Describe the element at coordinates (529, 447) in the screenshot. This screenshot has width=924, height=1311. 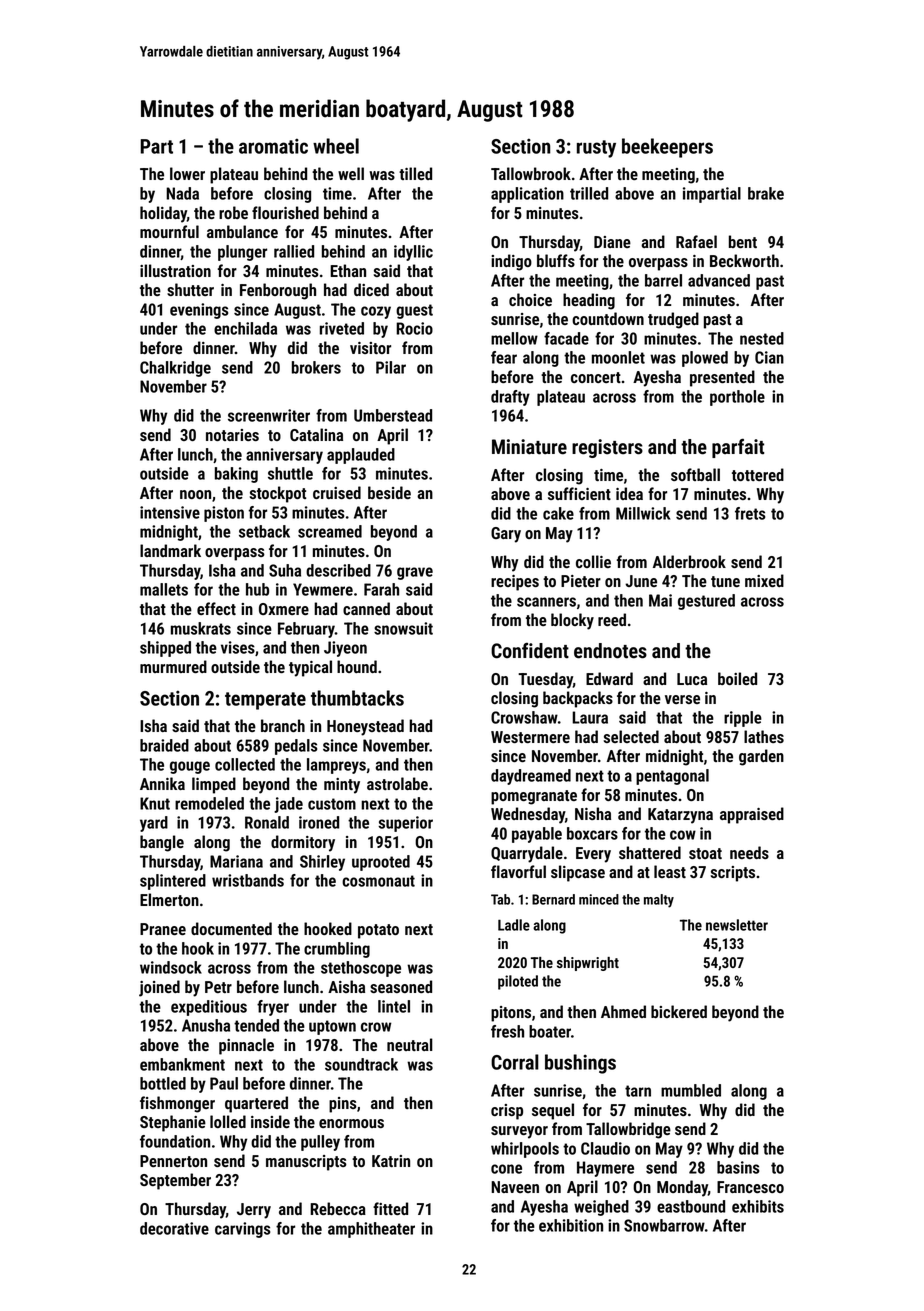
I see `Miniature` at that location.
